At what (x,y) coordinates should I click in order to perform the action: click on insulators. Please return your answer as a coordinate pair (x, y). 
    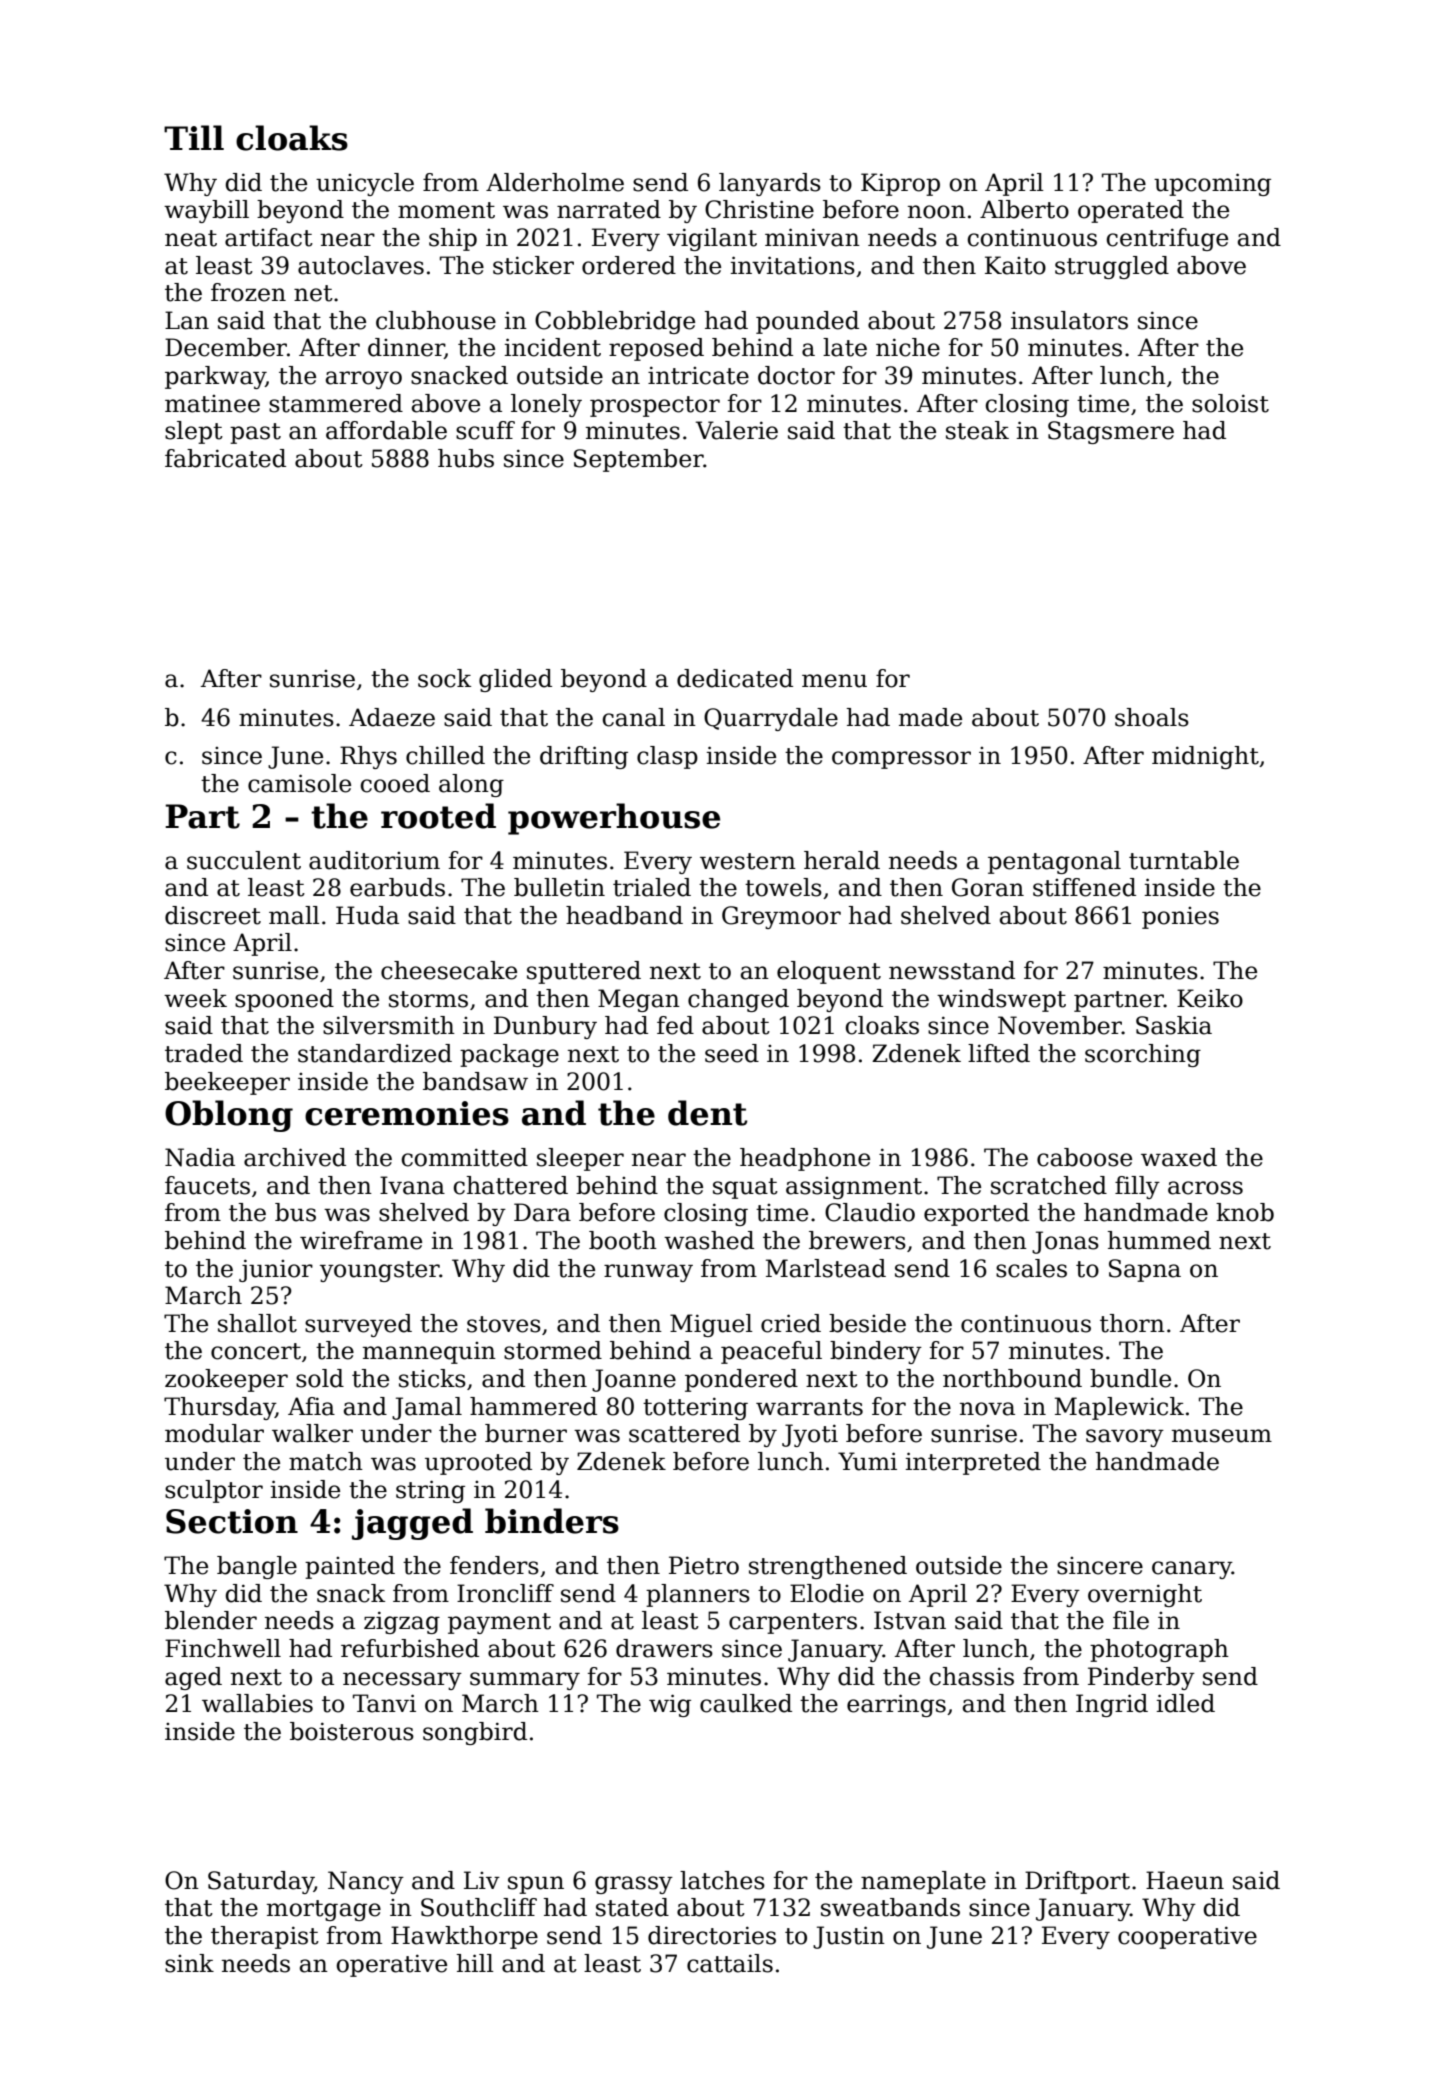
    Looking at the image, I should click on (1069, 320).
